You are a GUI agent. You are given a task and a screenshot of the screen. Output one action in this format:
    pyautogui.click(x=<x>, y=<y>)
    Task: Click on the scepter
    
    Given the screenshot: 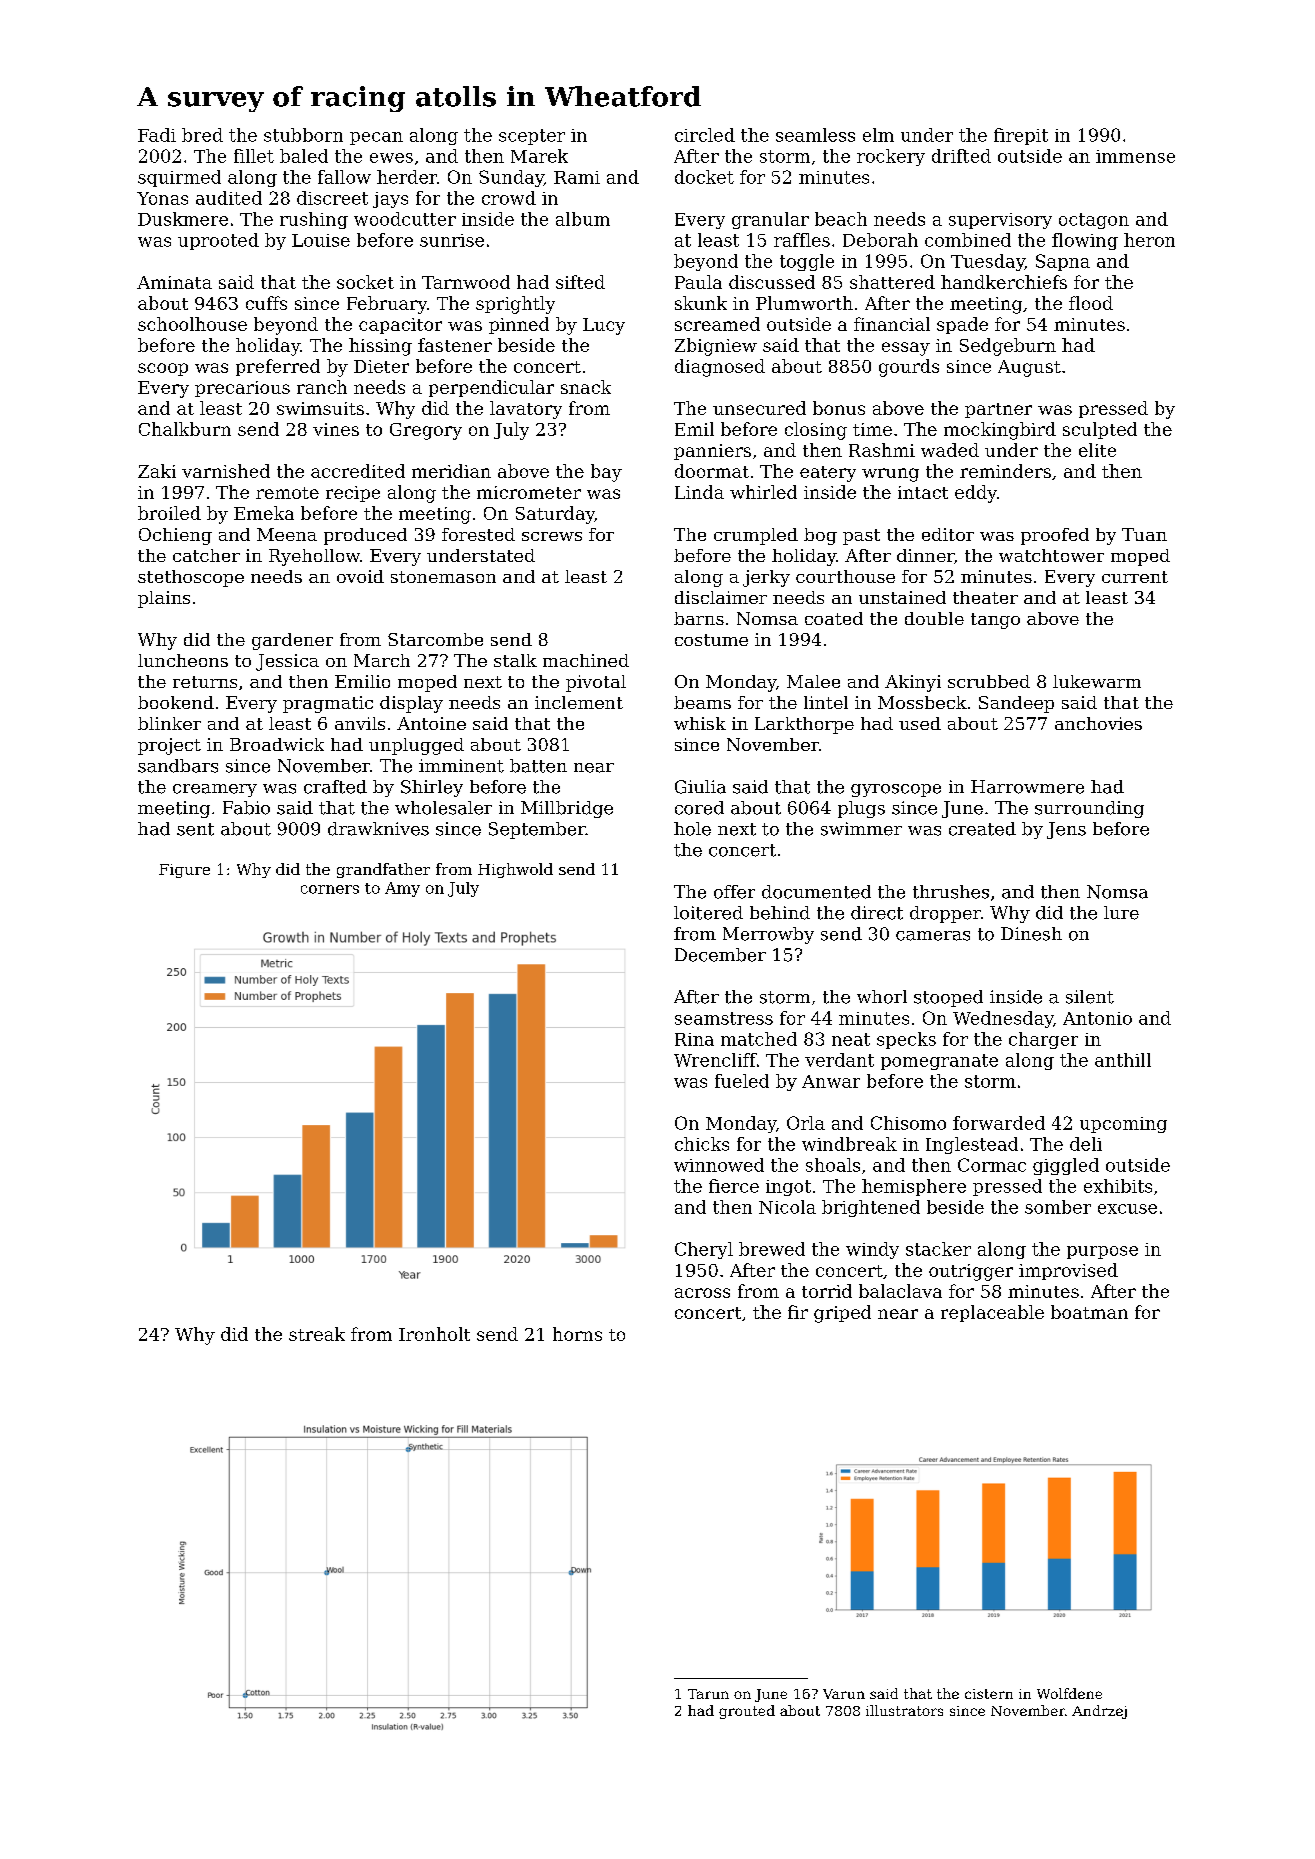 What is the action you would take?
    pyautogui.click(x=532, y=137)
